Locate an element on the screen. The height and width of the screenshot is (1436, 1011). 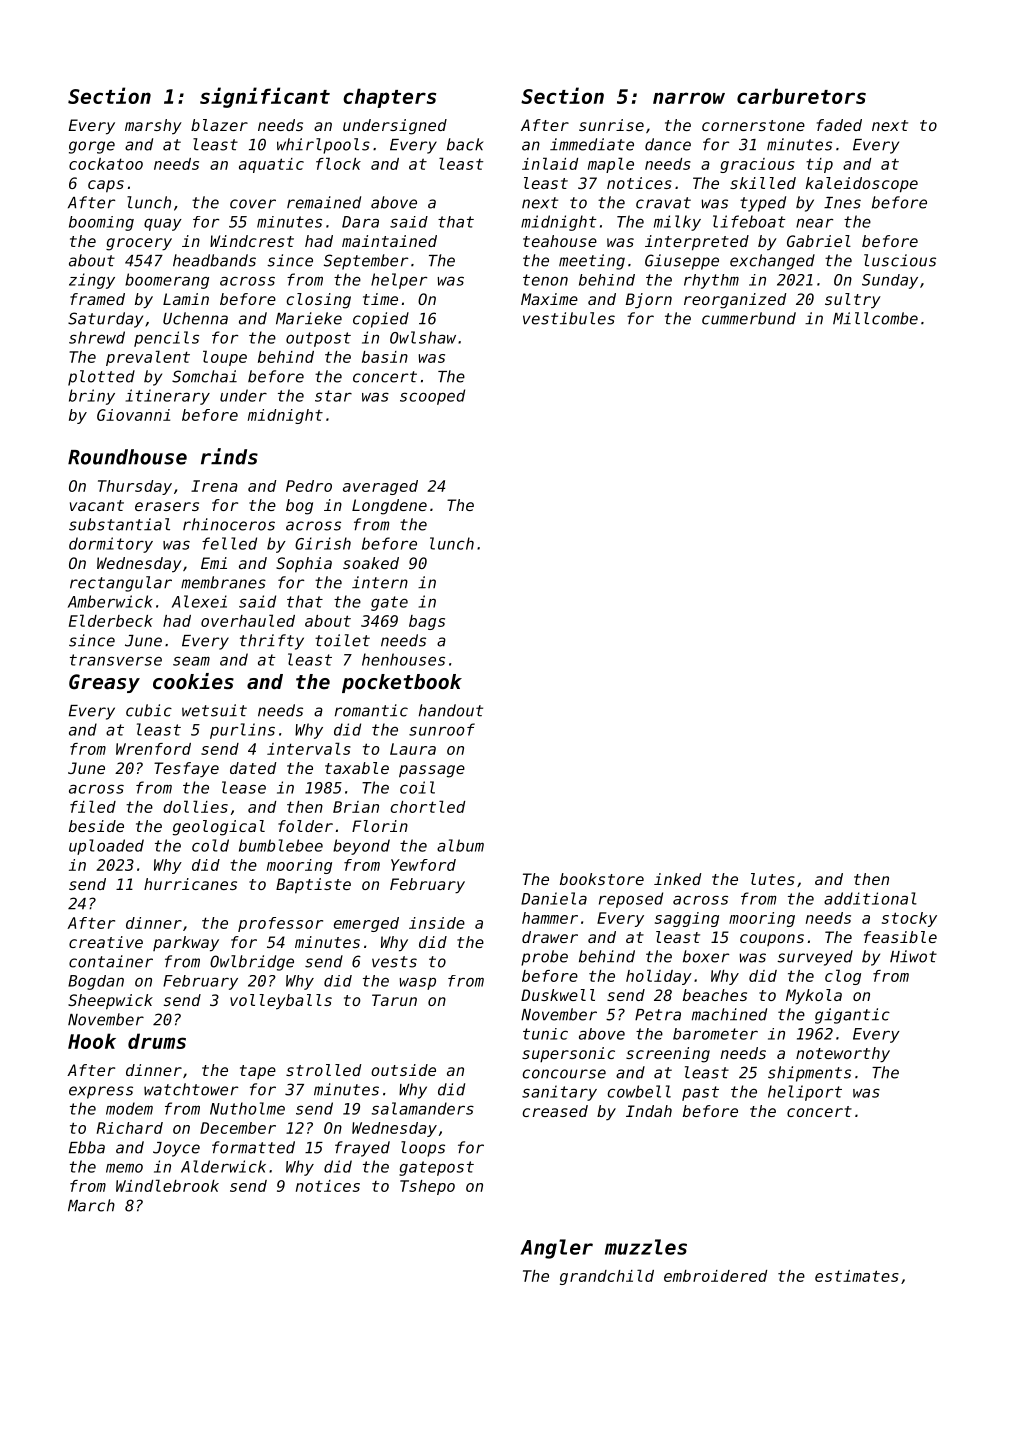
Millcombe is located at coordinates (875, 318).
